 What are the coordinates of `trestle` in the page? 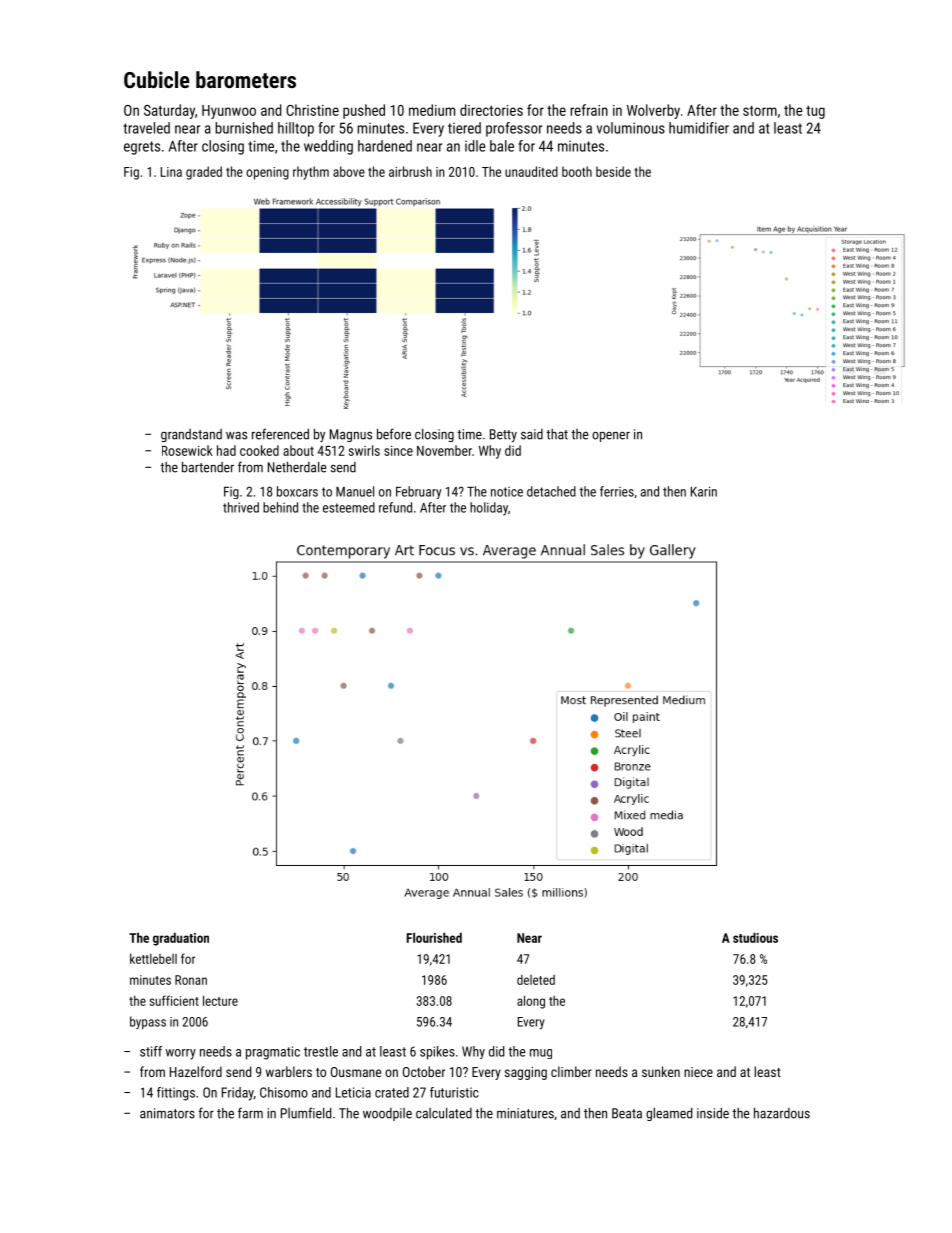 It's located at (321, 1051).
